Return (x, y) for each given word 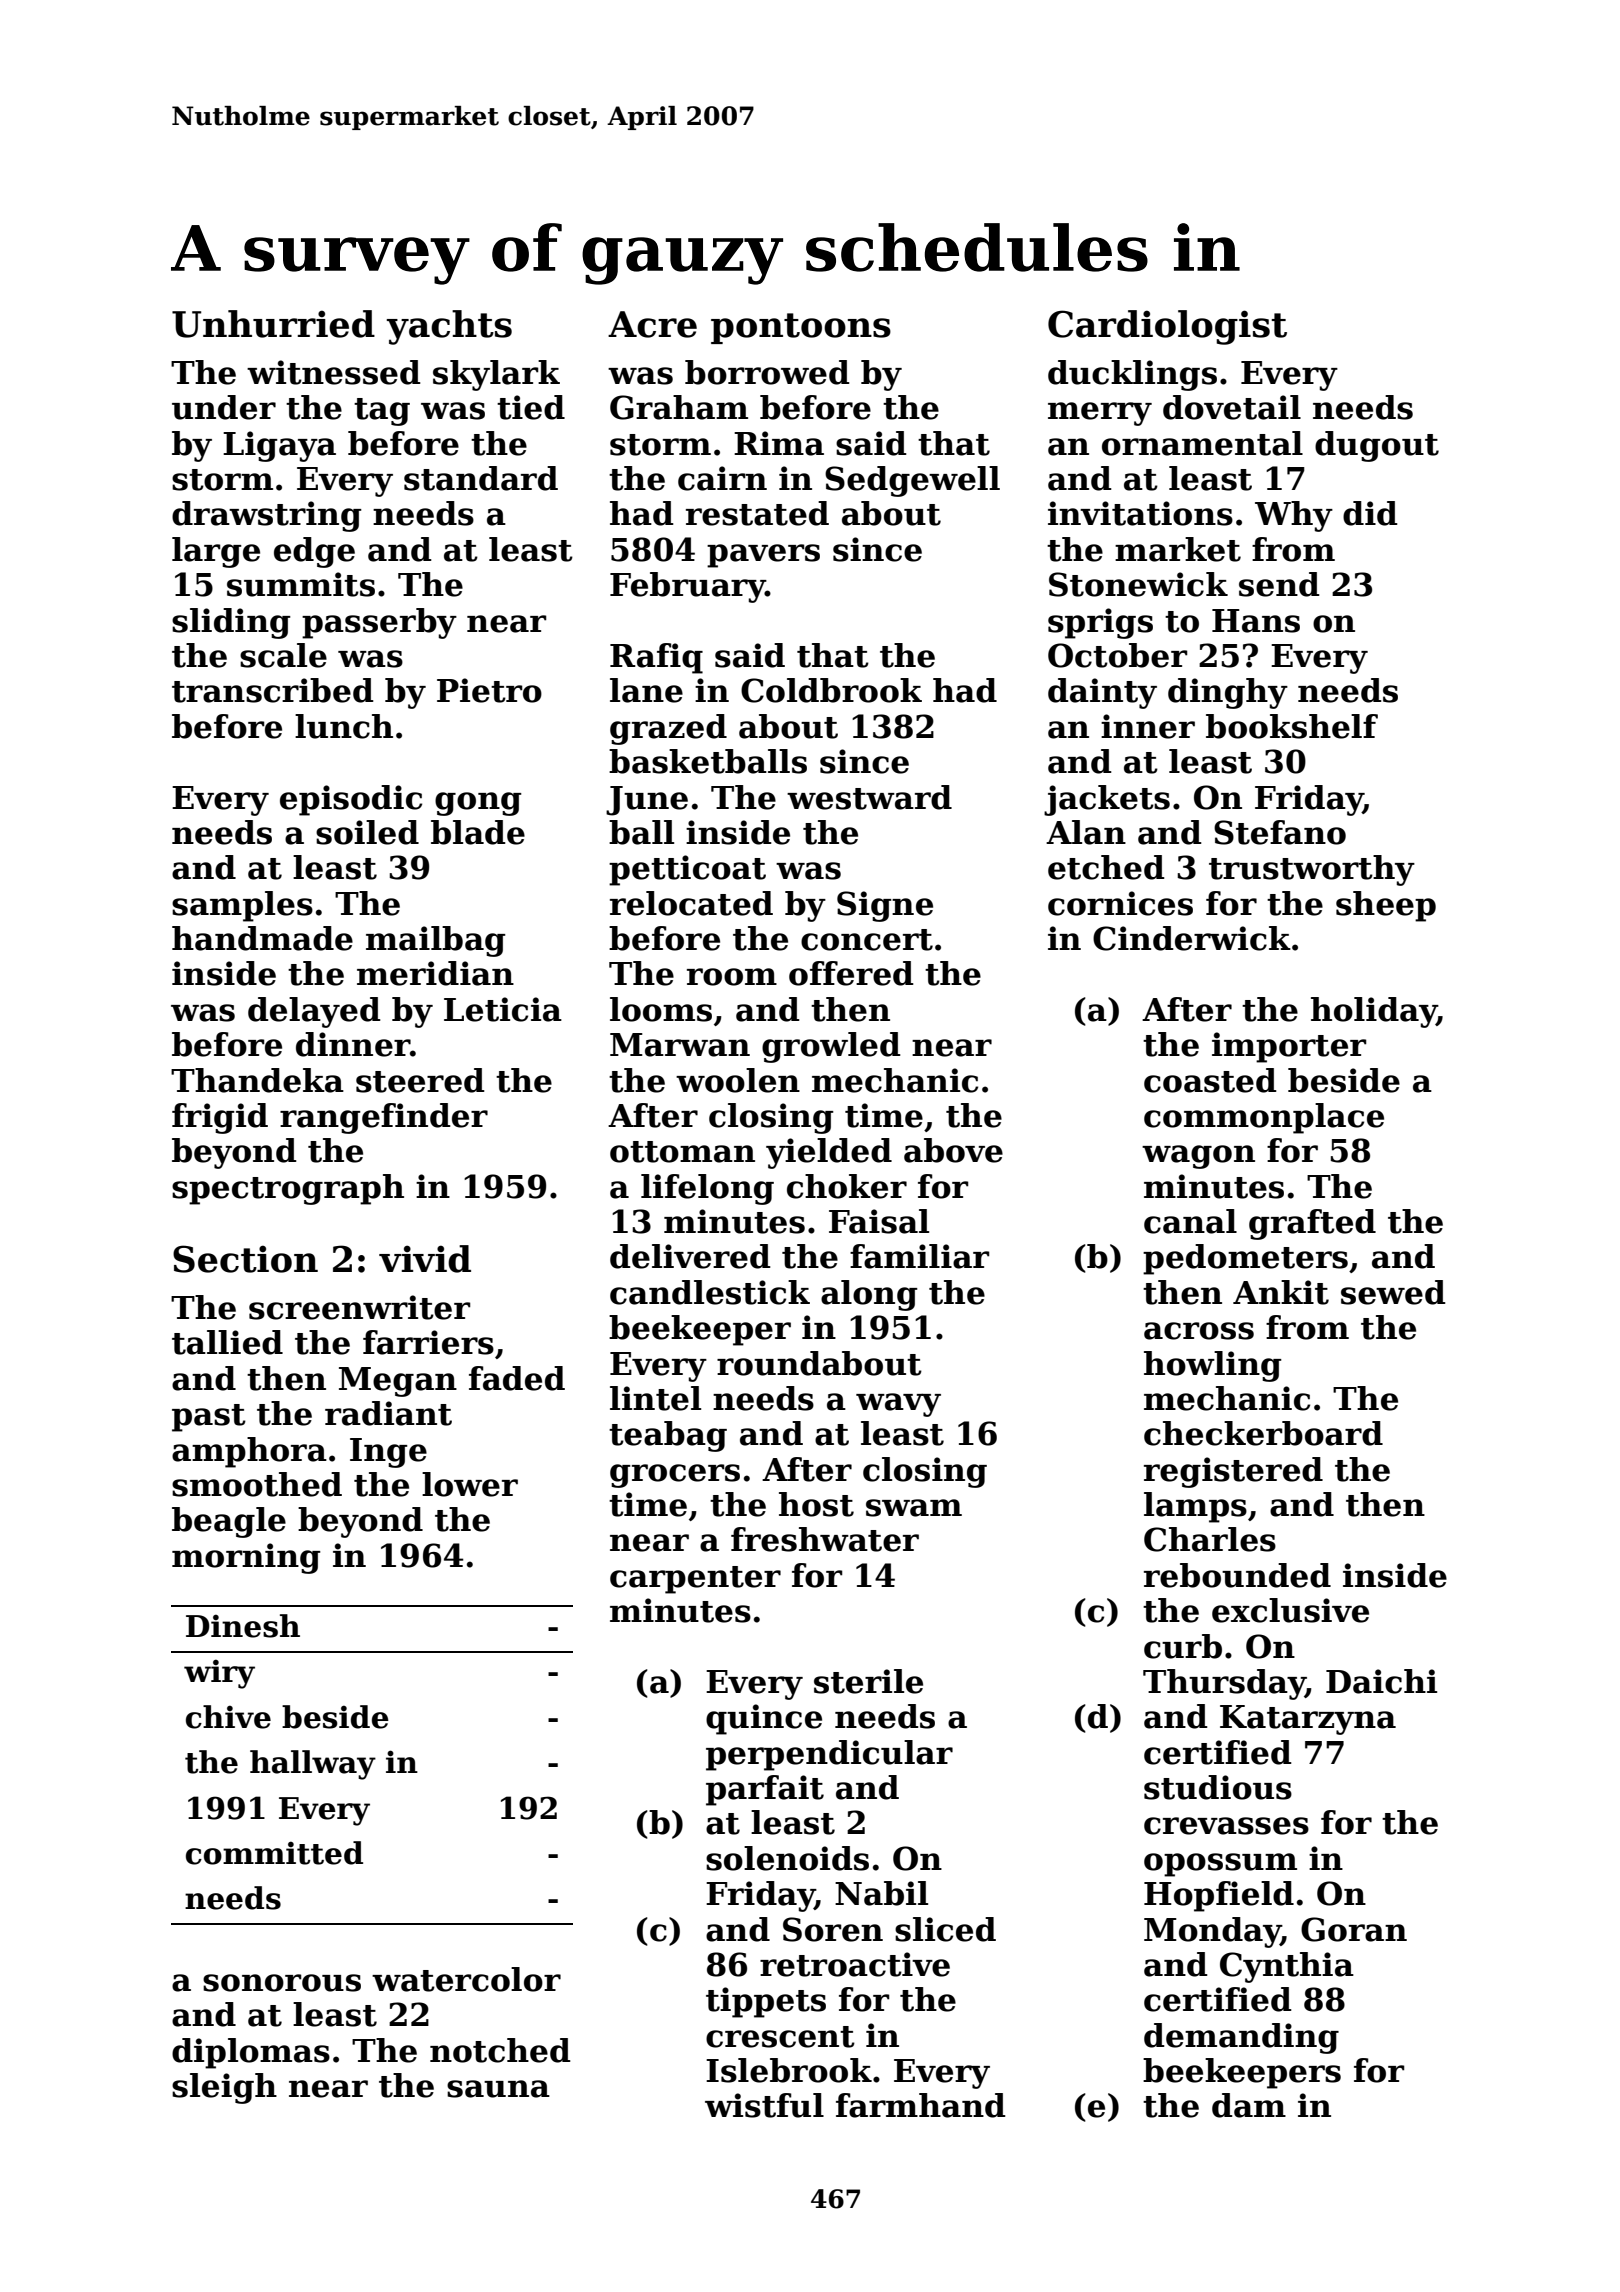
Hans (1256, 621)
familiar (919, 1256)
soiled (367, 832)
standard (481, 478)
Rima (779, 443)
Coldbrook (831, 690)
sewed (1393, 1292)
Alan (1086, 832)
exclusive (1290, 1610)
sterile (868, 1681)
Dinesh (243, 1626)
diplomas (251, 2053)
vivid (425, 1259)
